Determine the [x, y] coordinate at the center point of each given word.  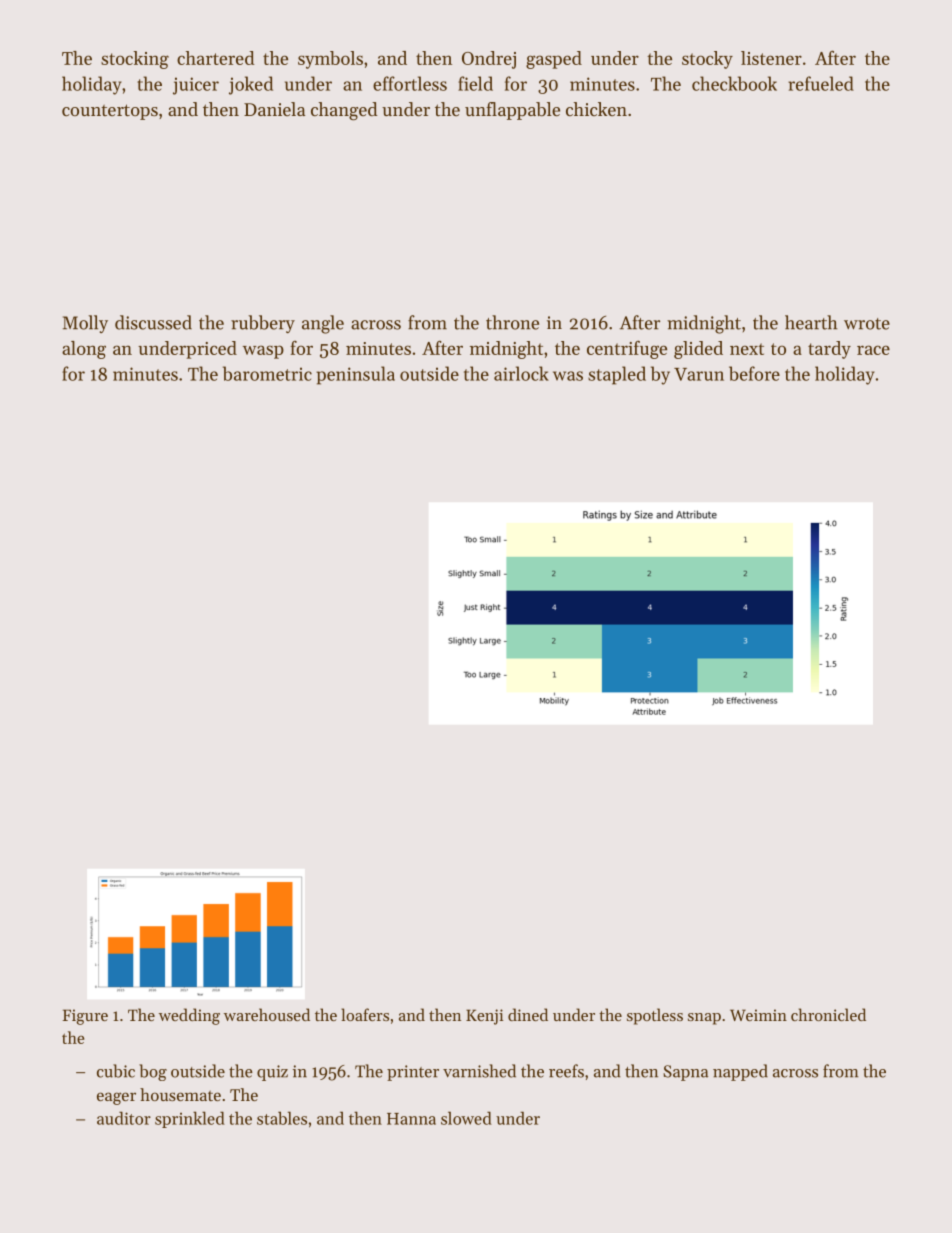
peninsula [355, 375]
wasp [263, 352]
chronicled [828, 1014]
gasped [554, 60]
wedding [189, 1016]
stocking [135, 60]
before [754, 373]
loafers [365, 1014]
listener [771, 58]
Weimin [758, 1015]
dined [528, 1014]
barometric [267, 373]
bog [153, 1072]
